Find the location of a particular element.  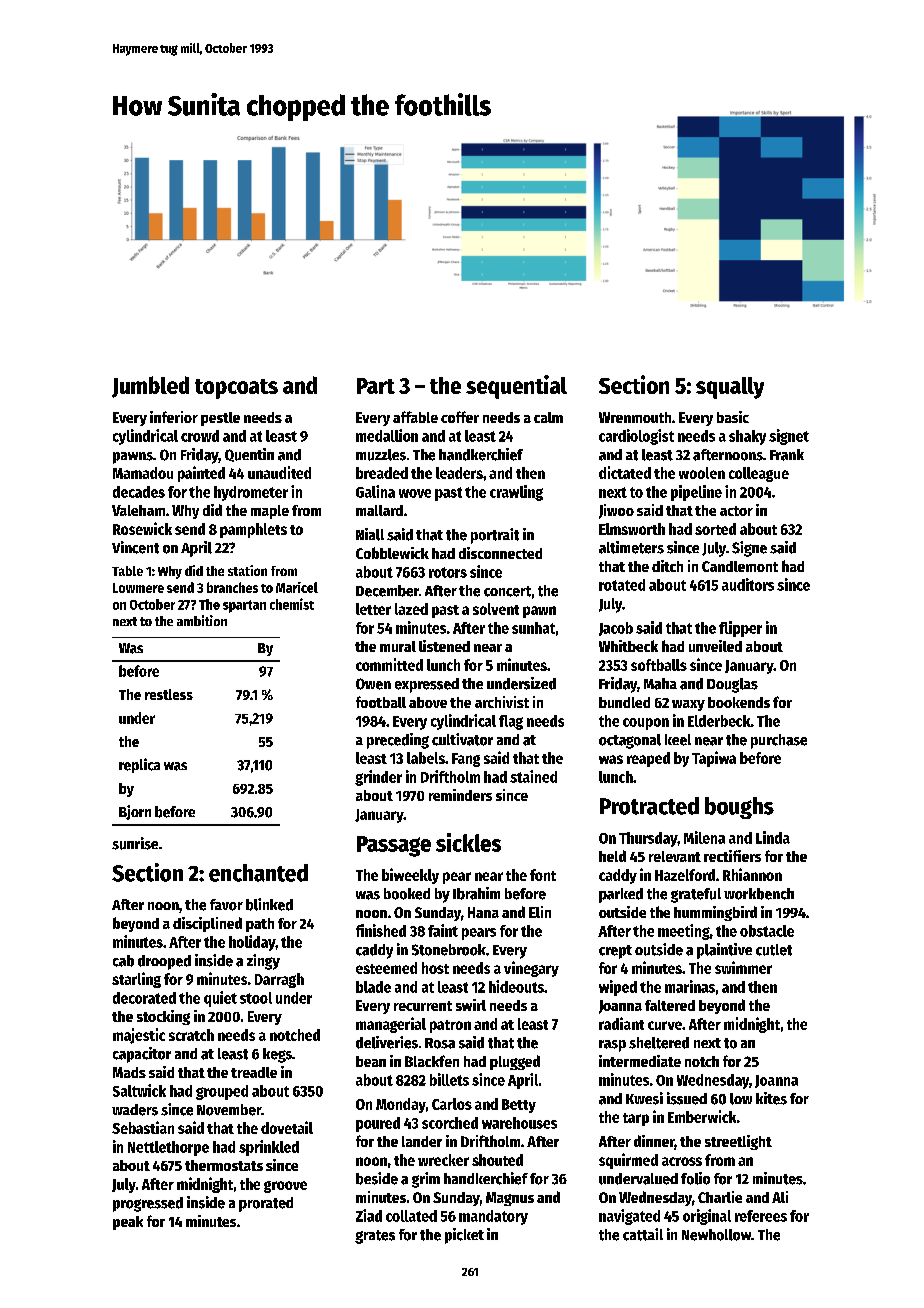

actor is located at coordinates (736, 511).
